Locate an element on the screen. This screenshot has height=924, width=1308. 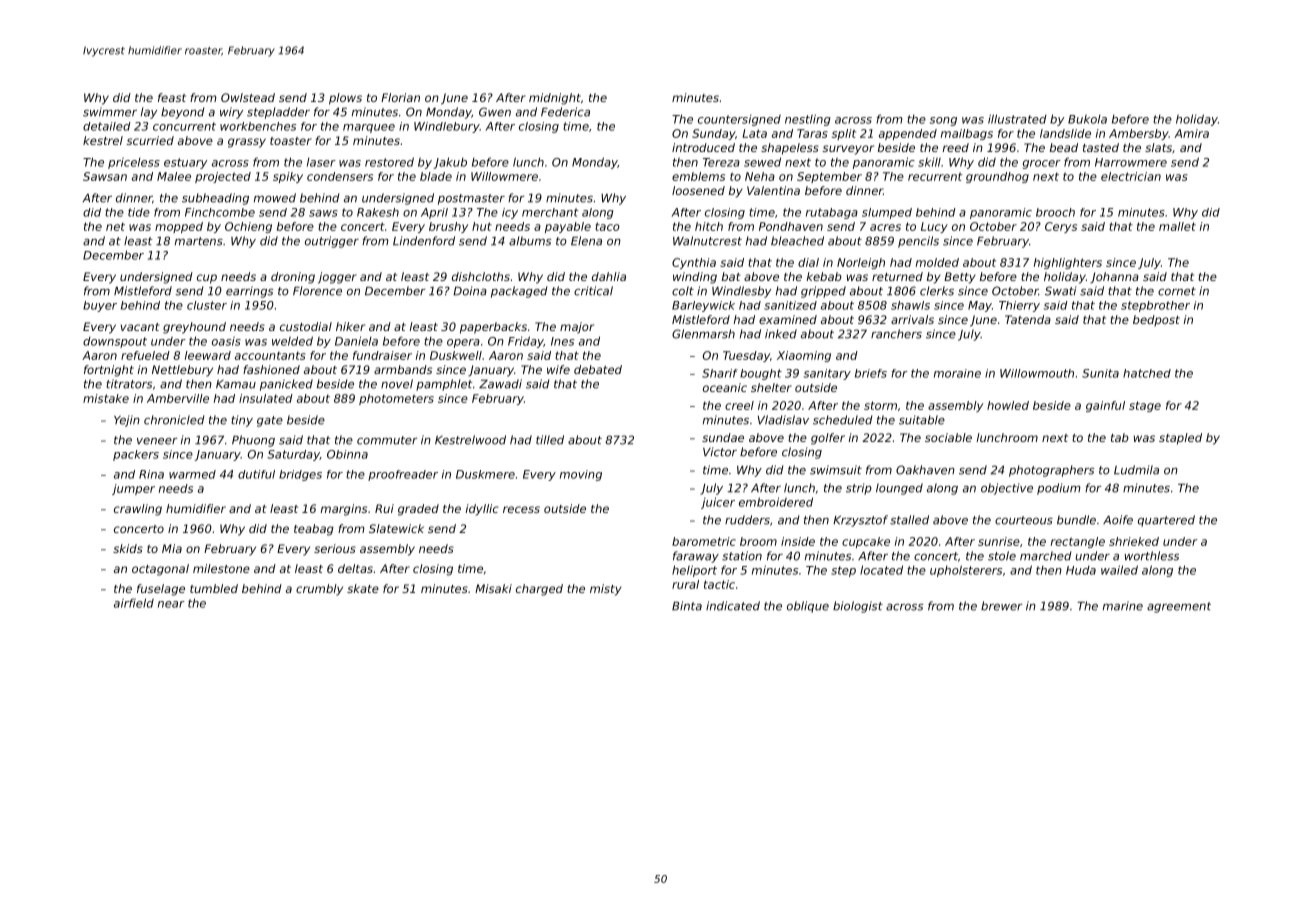
mallet is located at coordinates (1177, 226).
